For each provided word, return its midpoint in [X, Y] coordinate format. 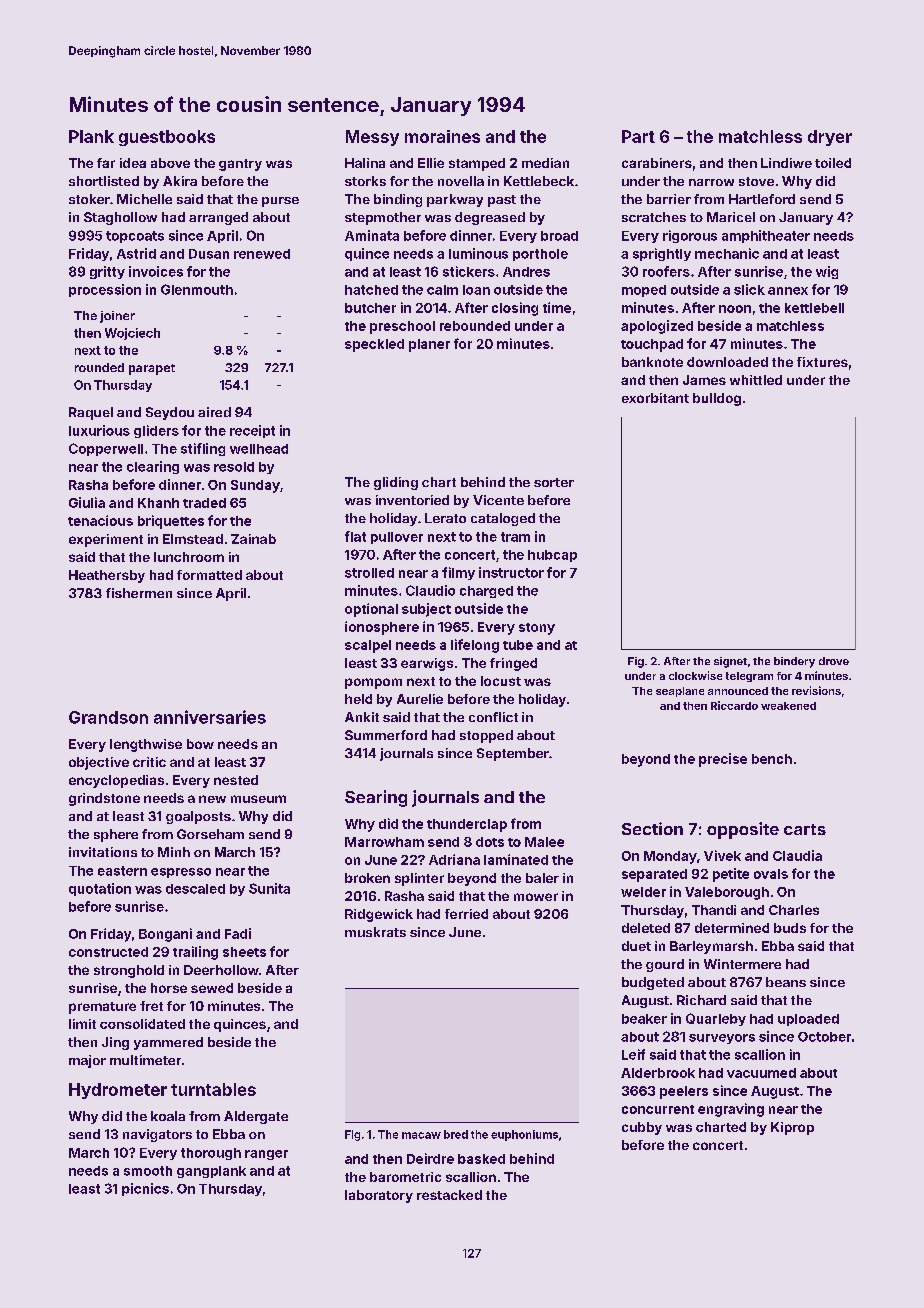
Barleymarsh [711, 947]
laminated [516, 859]
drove [834, 661]
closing [515, 309]
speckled [374, 345]
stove [756, 181]
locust [501, 681]
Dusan [209, 254]
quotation [100, 889]
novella [461, 181]
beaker [644, 1019]
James [704, 380]
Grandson [108, 717]
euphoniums [524, 1135]
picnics [145, 1189]
